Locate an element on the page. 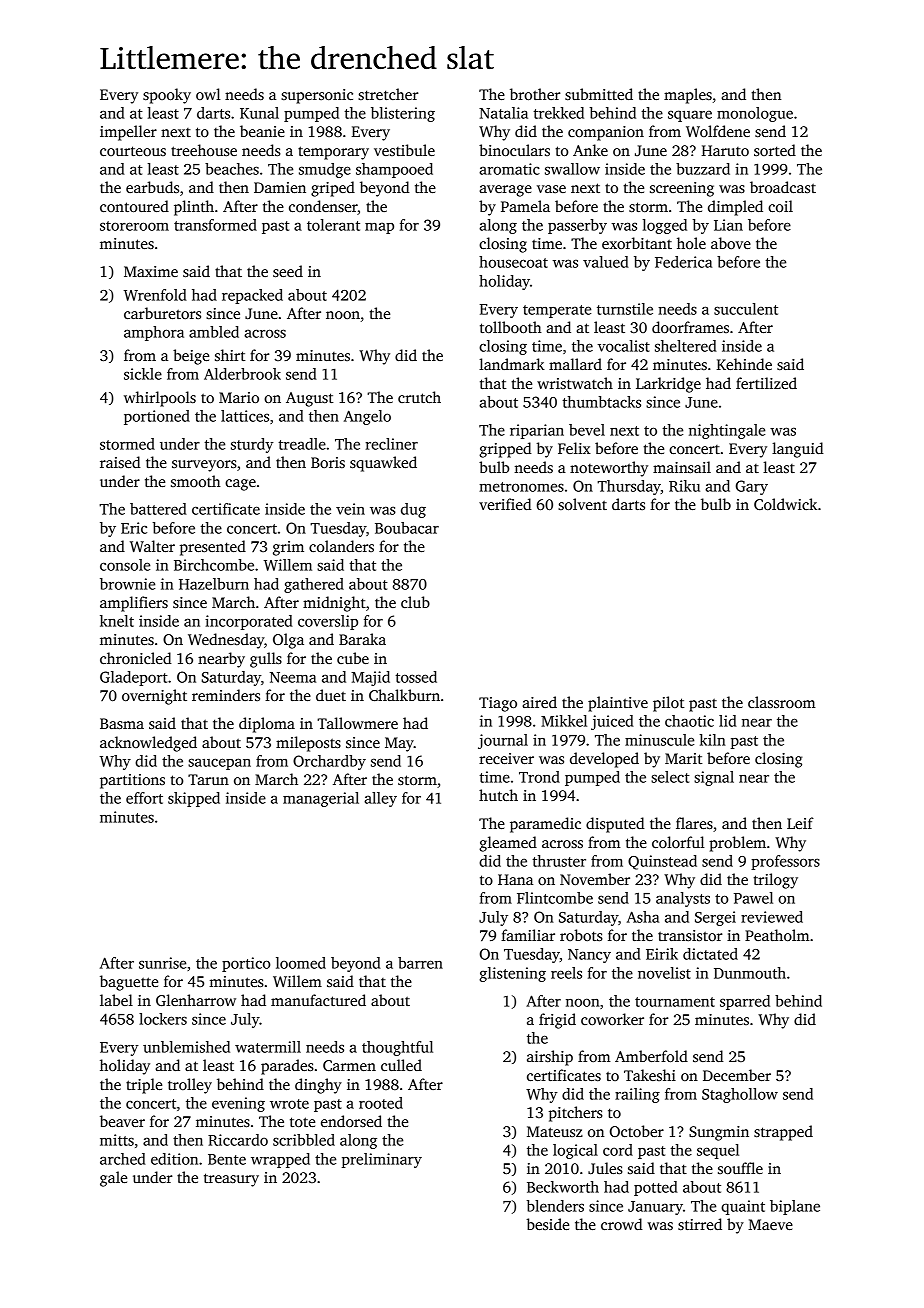 Image resolution: width=924 pixels, height=1308 pixels. diploma is located at coordinates (267, 725).
